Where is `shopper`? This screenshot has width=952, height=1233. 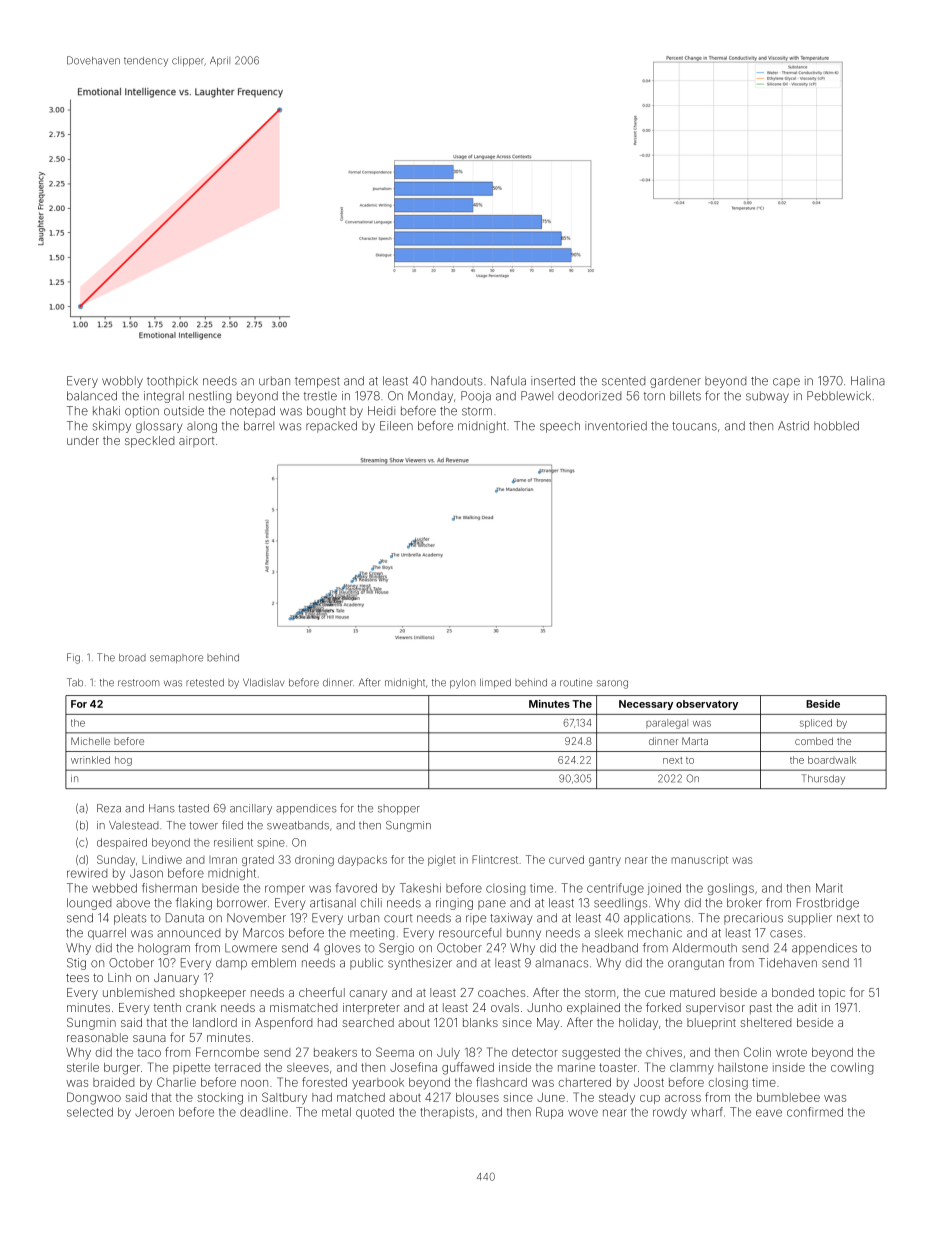
shopper is located at coordinates (399, 809).
